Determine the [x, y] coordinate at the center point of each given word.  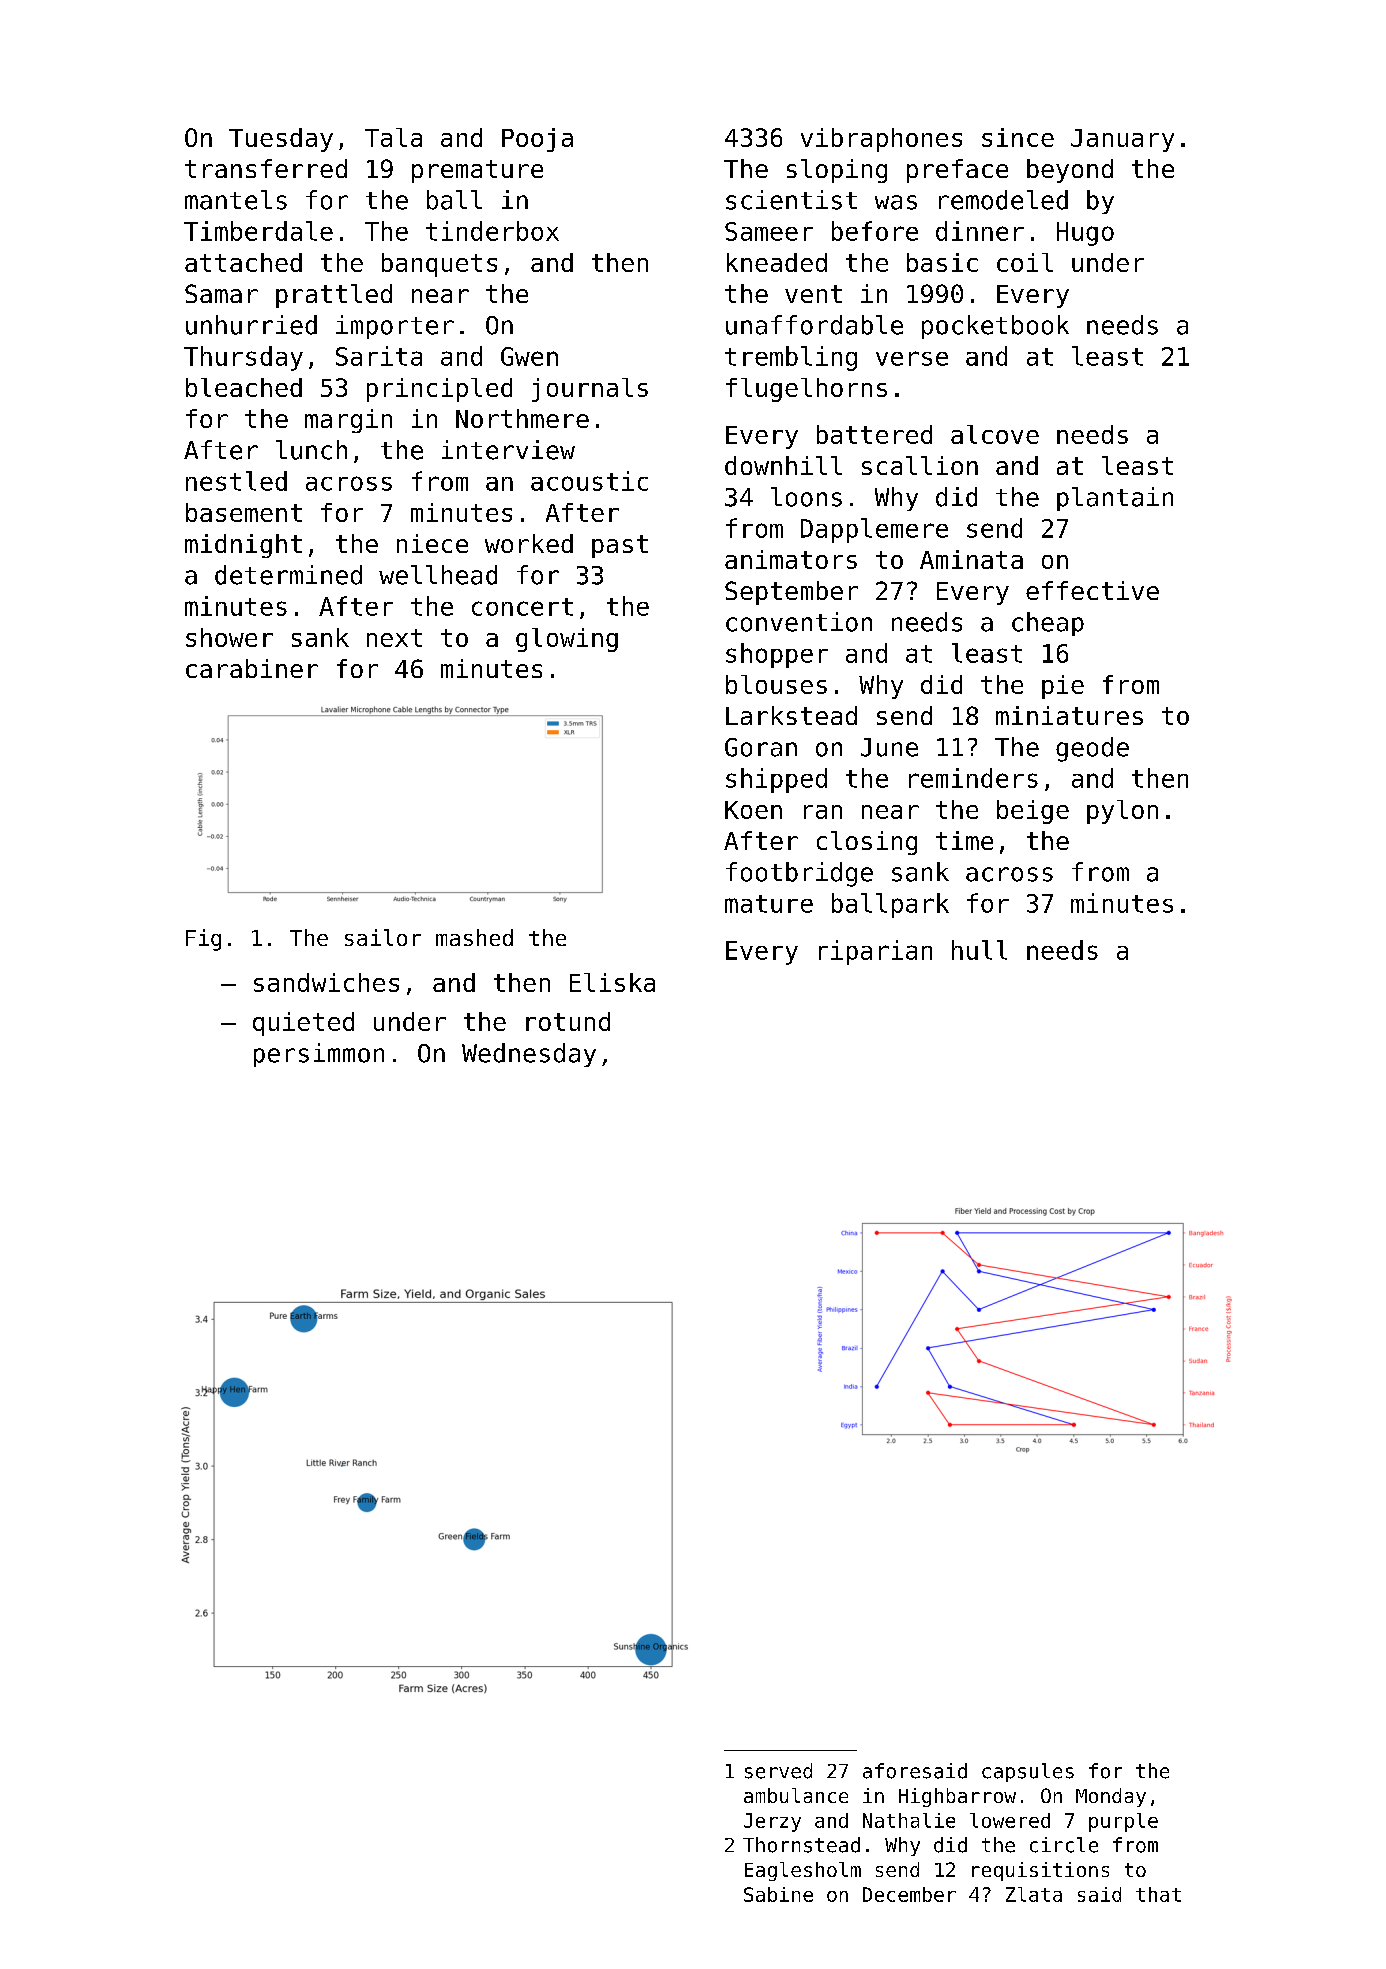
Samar [221, 293]
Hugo [1085, 234]
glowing [567, 640]
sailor [383, 937]
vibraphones [881, 140]
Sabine [778, 1894]
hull [979, 950]
